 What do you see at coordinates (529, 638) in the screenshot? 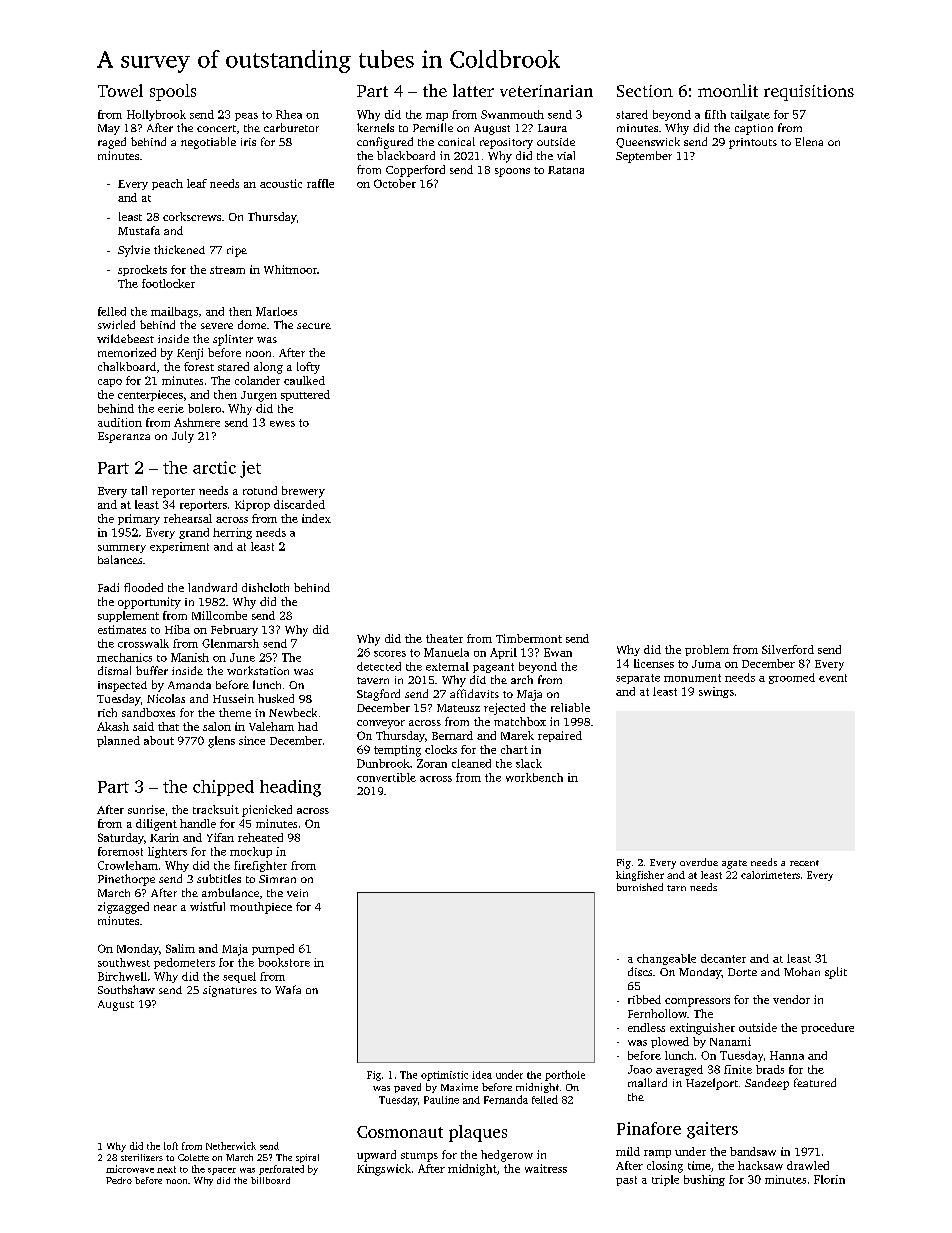
I see `Timbermont` at bounding box center [529, 638].
